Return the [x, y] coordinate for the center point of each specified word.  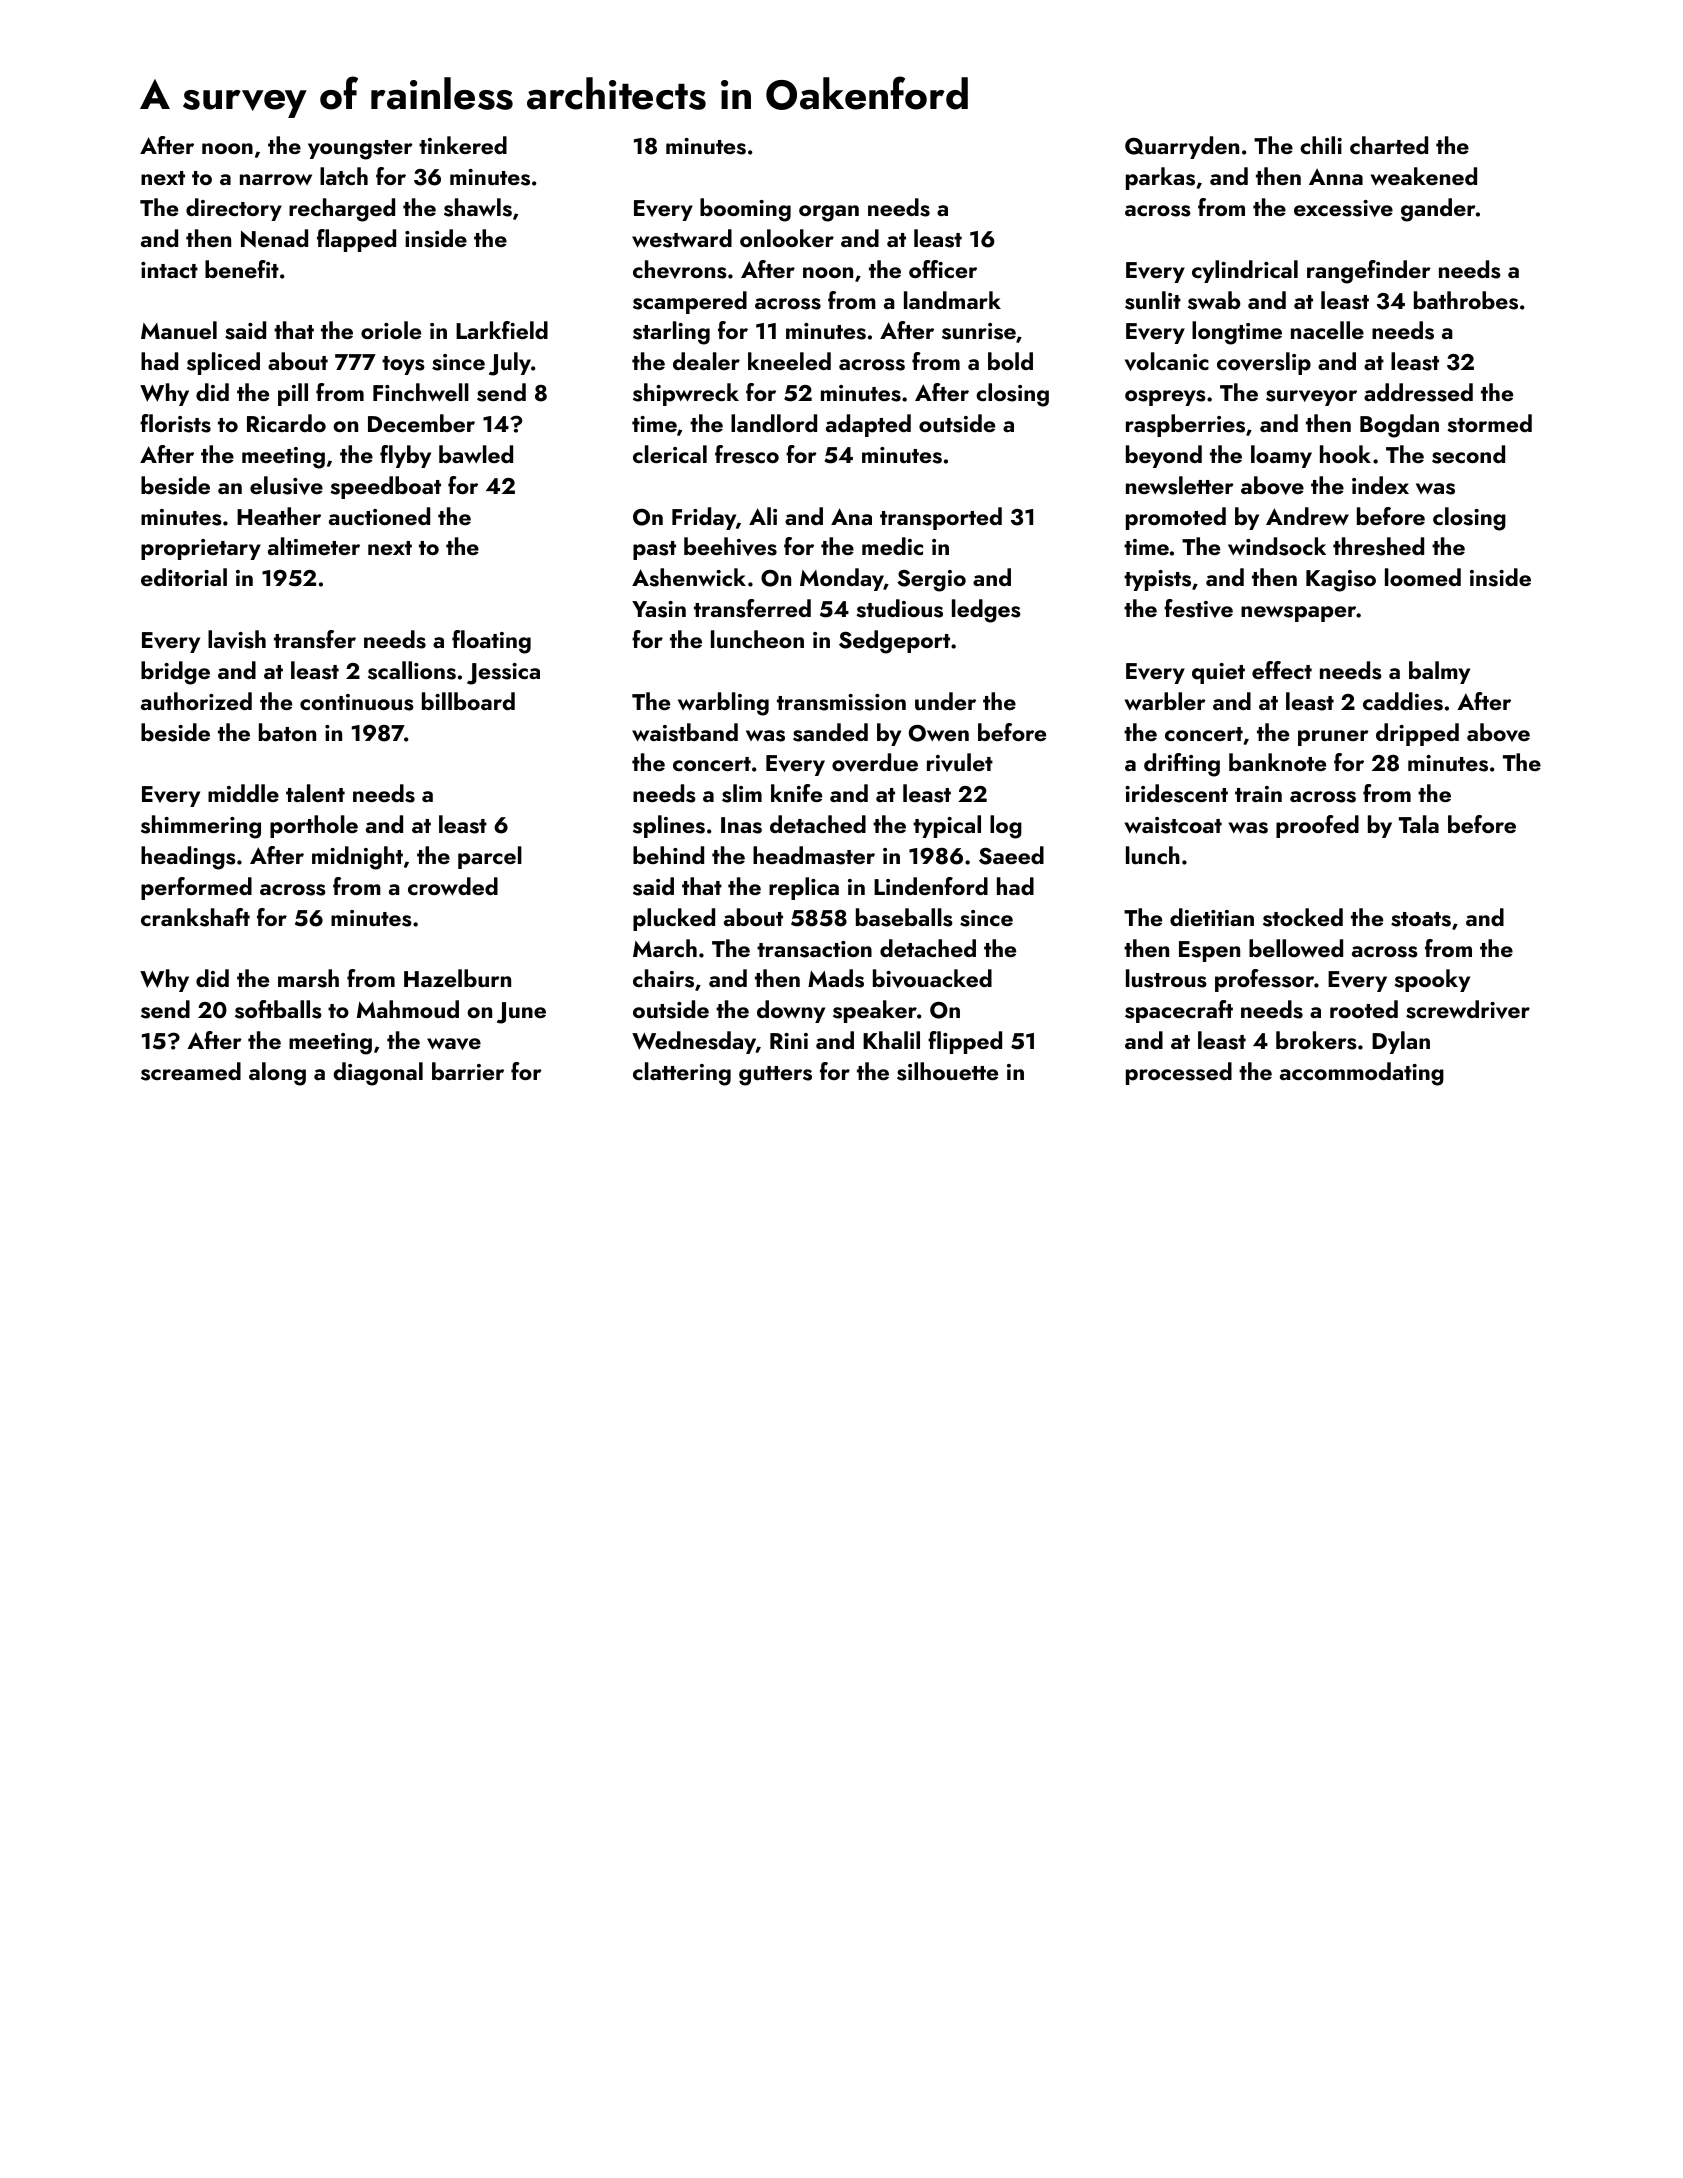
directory [234, 209]
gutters [775, 1076]
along [277, 1074]
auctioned [379, 516]
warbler [1165, 701]
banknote [1277, 762]
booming [745, 210]
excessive [1343, 208]
